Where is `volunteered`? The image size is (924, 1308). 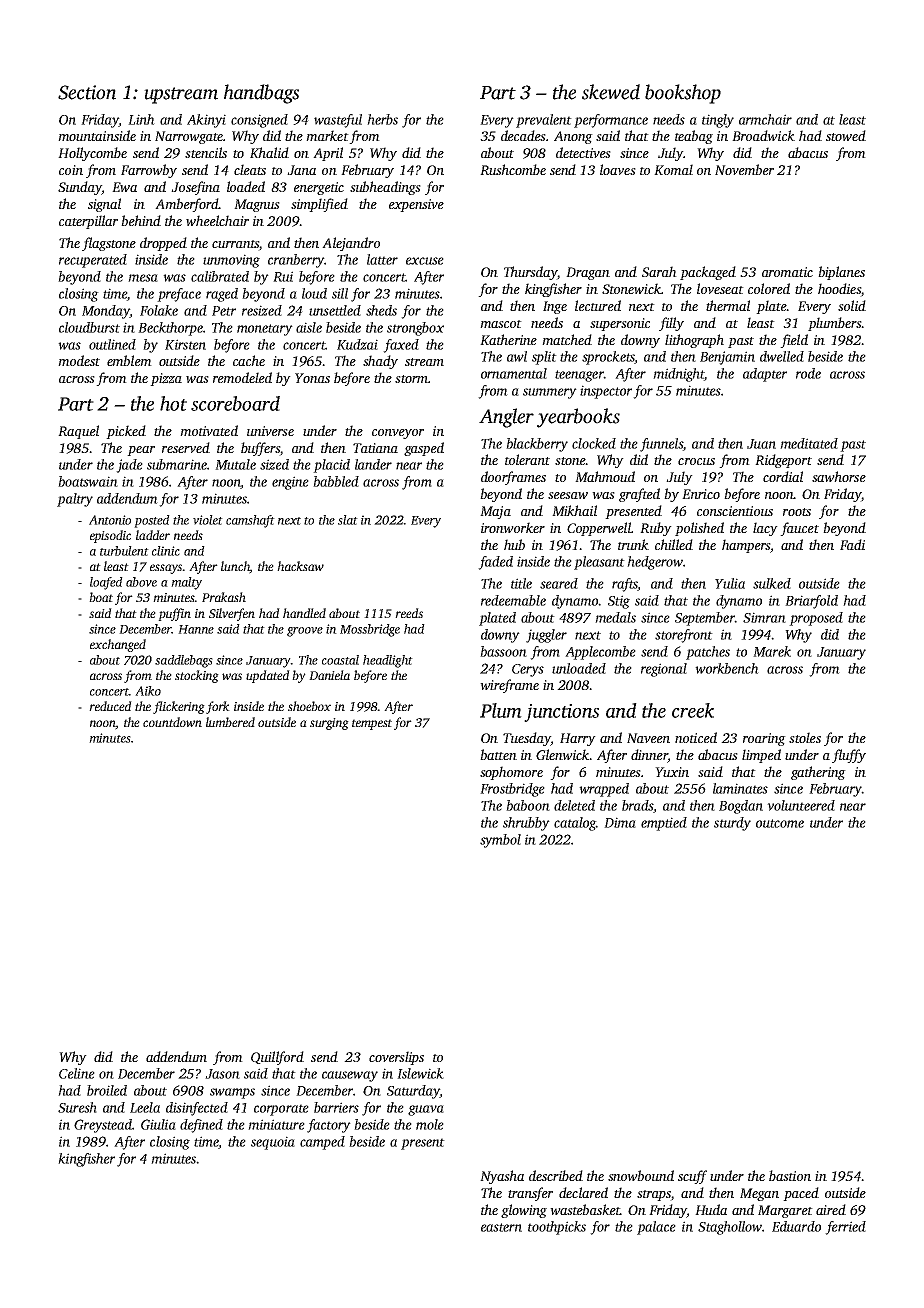
volunteered is located at coordinates (801, 805).
